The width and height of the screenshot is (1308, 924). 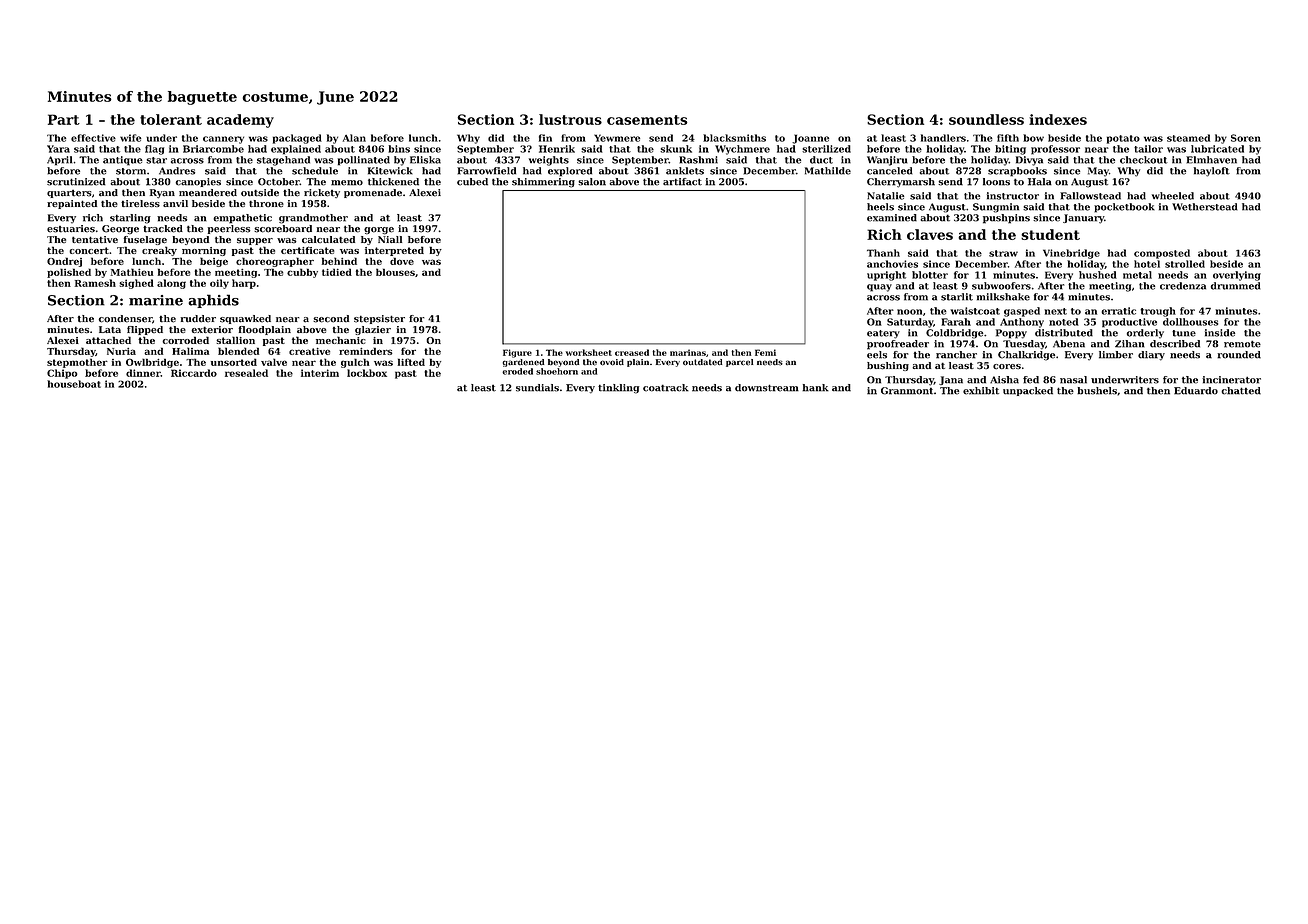 I want to click on Nuria, so click(x=121, y=351).
